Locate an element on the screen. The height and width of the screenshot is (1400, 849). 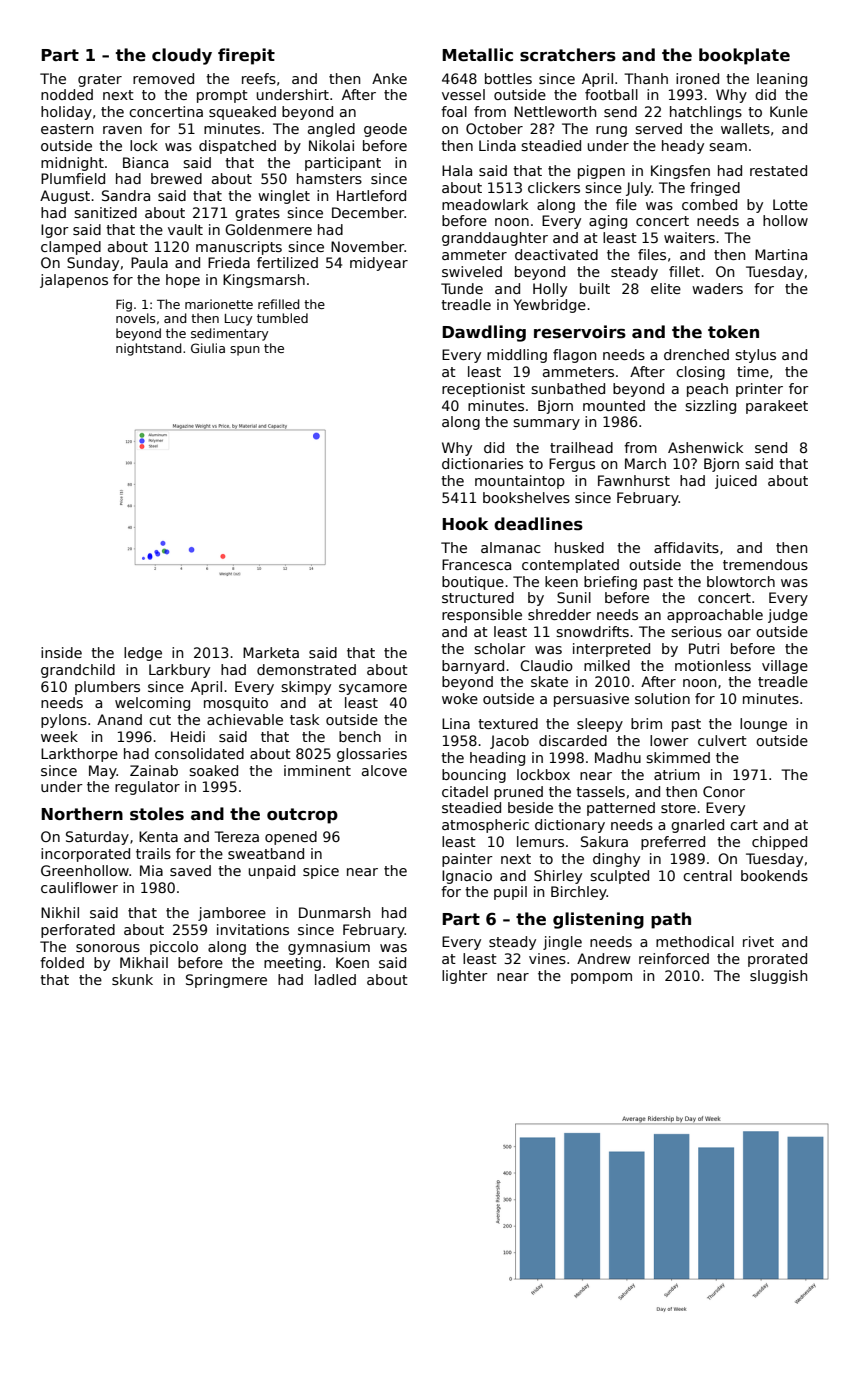
Hook is located at coordinates (465, 524).
